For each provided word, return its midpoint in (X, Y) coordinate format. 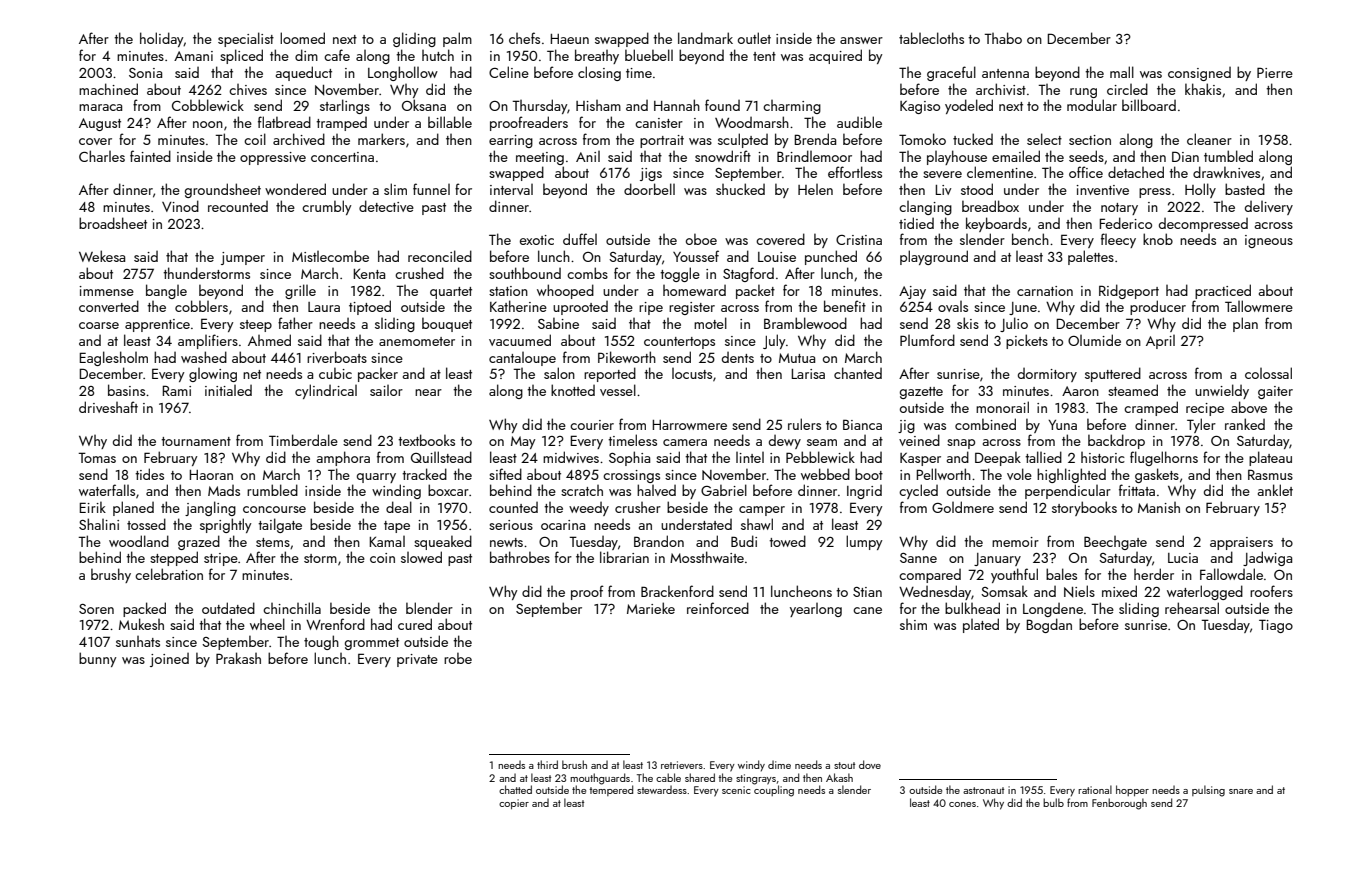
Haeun (569, 39)
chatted (515, 789)
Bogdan (1049, 625)
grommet (372, 644)
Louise (777, 257)
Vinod (180, 206)
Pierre (1275, 72)
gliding (414, 39)
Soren (96, 609)
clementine (1000, 172)
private (417, 660)
